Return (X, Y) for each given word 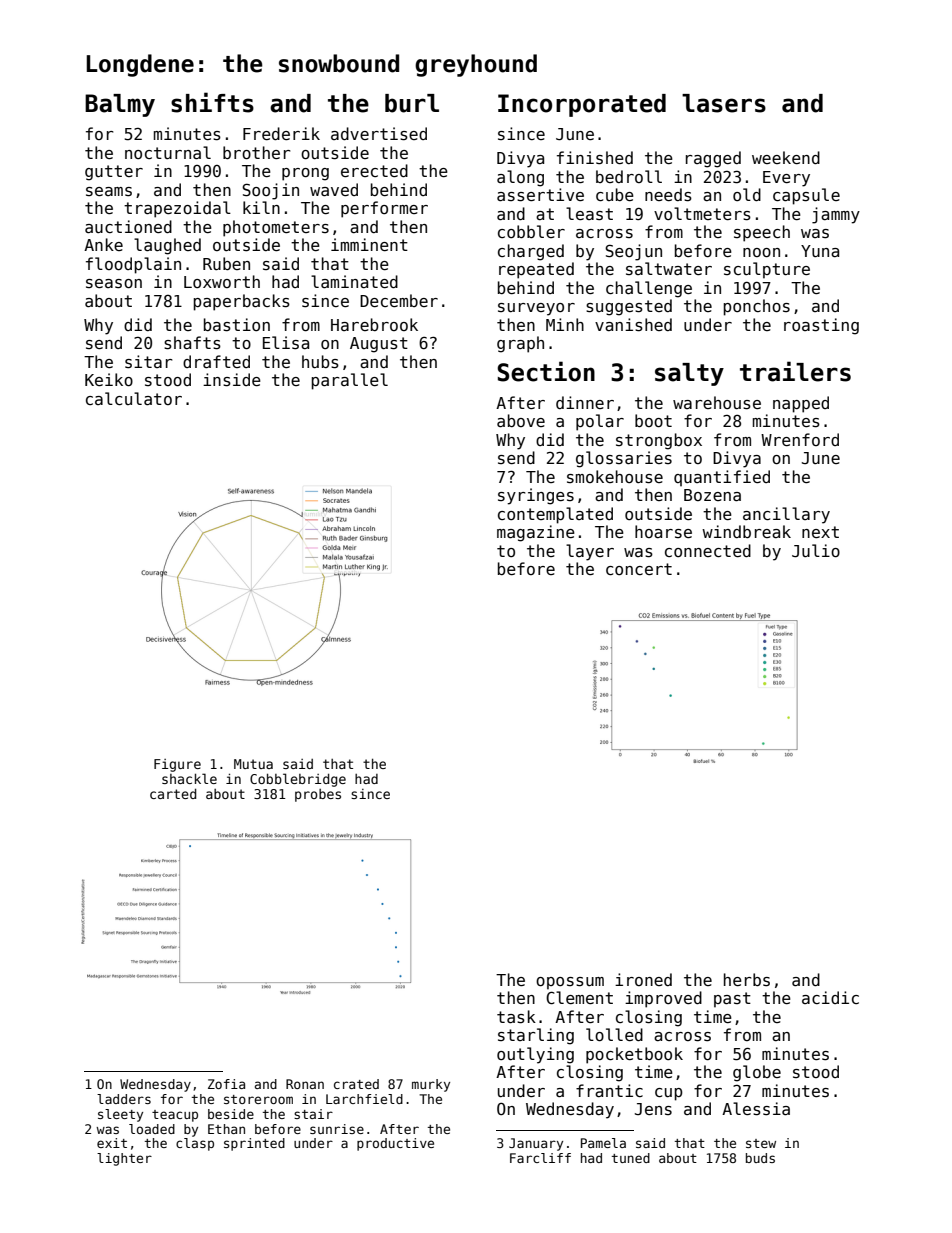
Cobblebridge (298, 780)
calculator (134, 398)
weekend (786, 157)
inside (232, 380)
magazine (536, 533)
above (521, 420)
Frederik (281, 133)
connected (708, 550)
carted (173, 794)
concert (639, 569)
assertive (540, 195)
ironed (643, 979)
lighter (124, 1159)
